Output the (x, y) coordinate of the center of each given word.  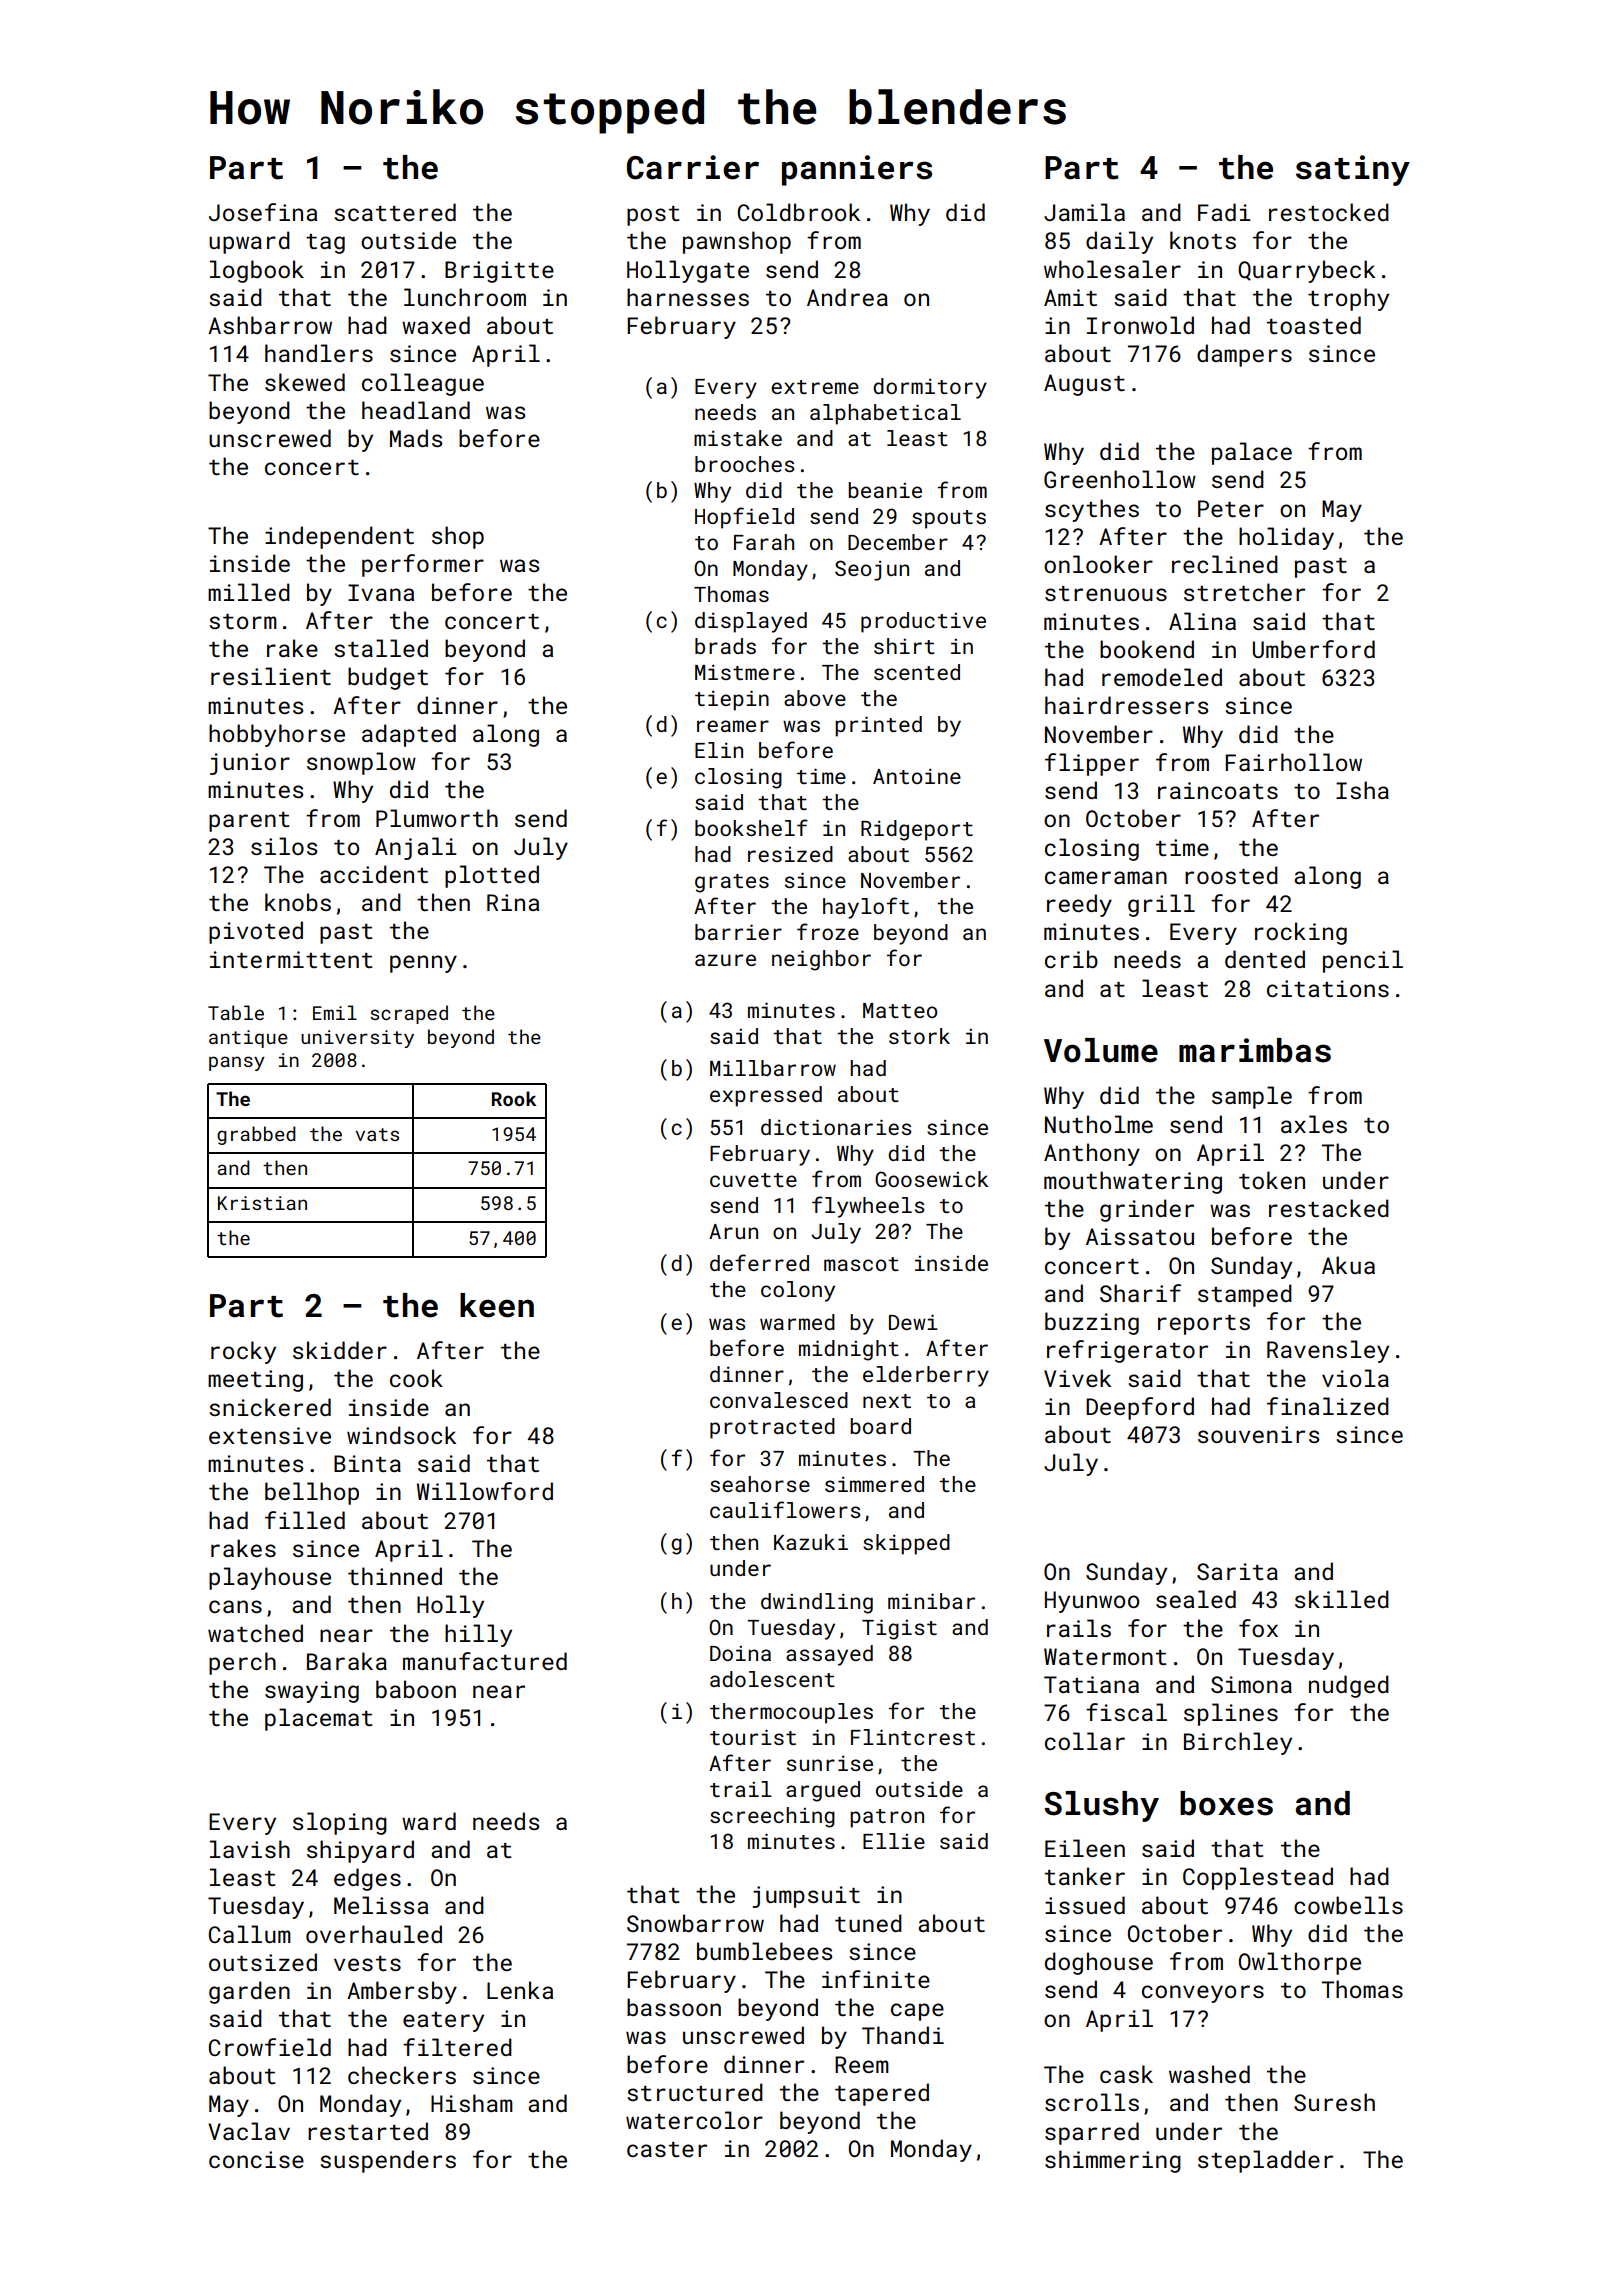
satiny (1353, 170)
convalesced (779, 1400)
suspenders (388, 2161)
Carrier (693, 167)
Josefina (263, 212)
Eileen (1085, 1848)
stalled (381, 648)
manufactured (485, 1661)
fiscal (1126, 1712)
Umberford (1314, 649)
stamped (1245, 1295)
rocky (243, 1352)
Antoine (917, 776)
